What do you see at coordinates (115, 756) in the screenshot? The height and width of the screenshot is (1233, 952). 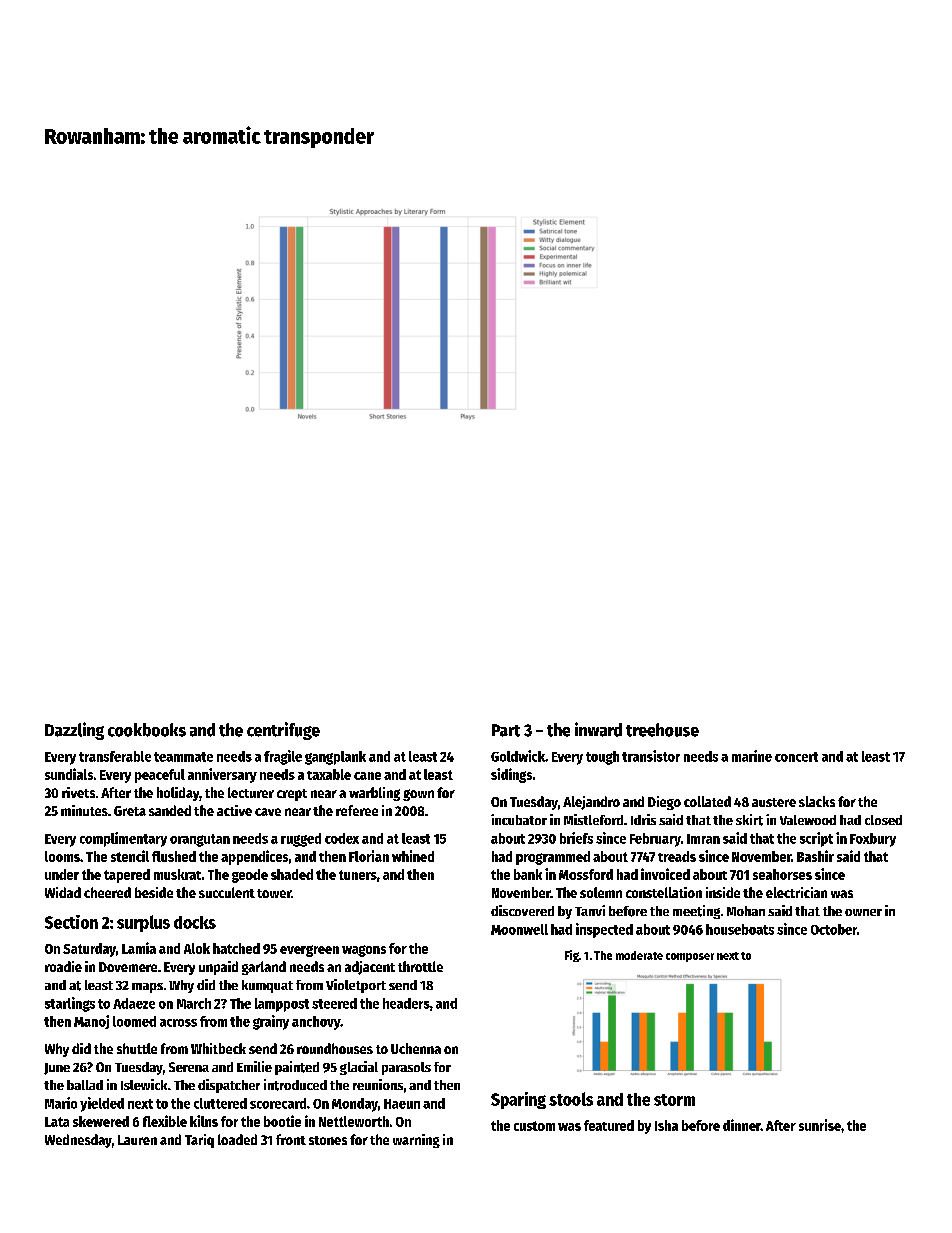 I see `transferable` at bounding box center [115, 756].
